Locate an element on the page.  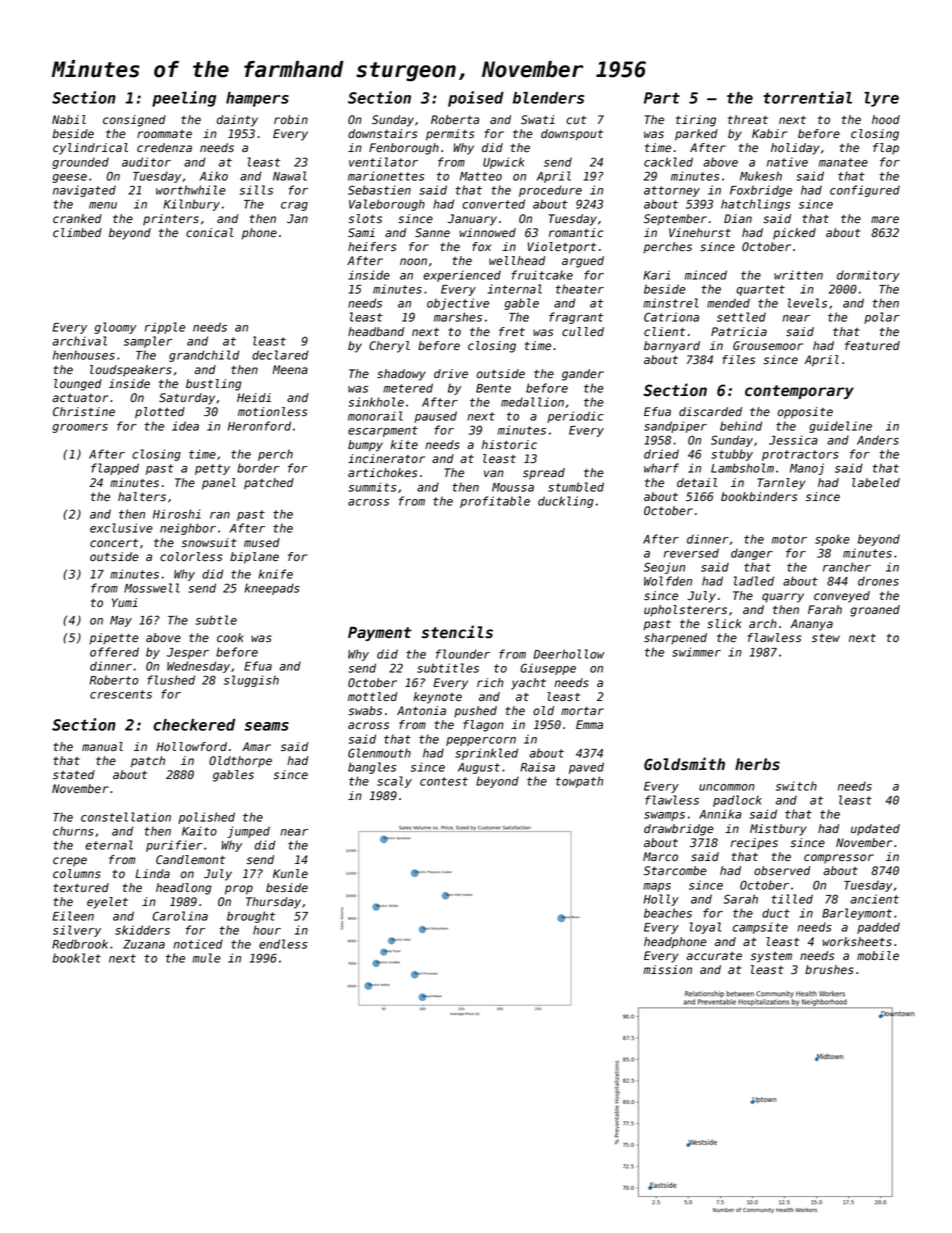
noon is located at coordinates (413, 262).
